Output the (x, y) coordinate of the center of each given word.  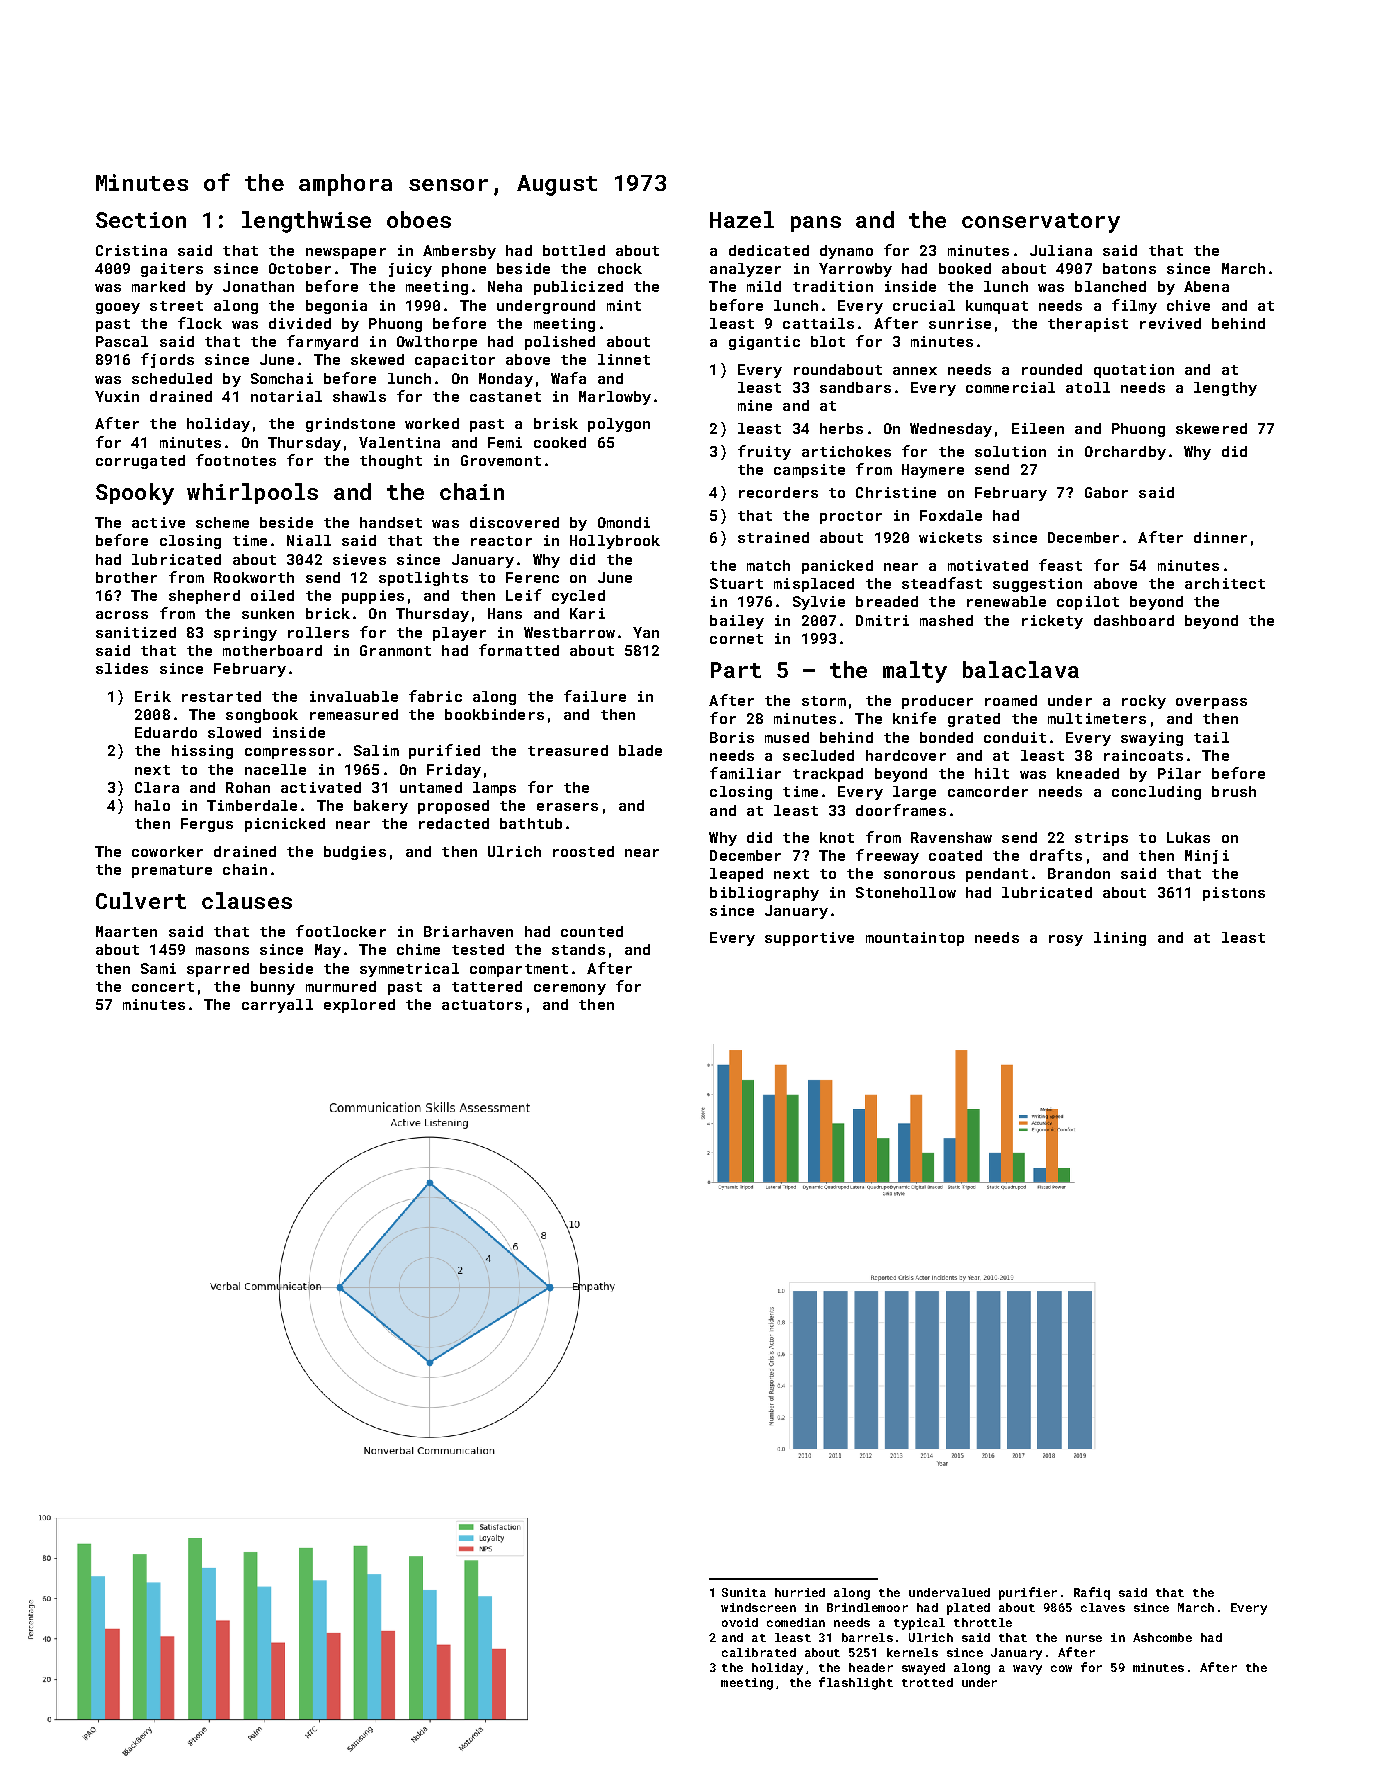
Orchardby (1125, 453)
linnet (624, 359)
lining (1120, 939)
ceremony (570, 989)
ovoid (740, 1622)
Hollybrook (615, 542)
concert (163, 987)
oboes (419, 219)
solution (1010, 451)
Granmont (395, 650)
